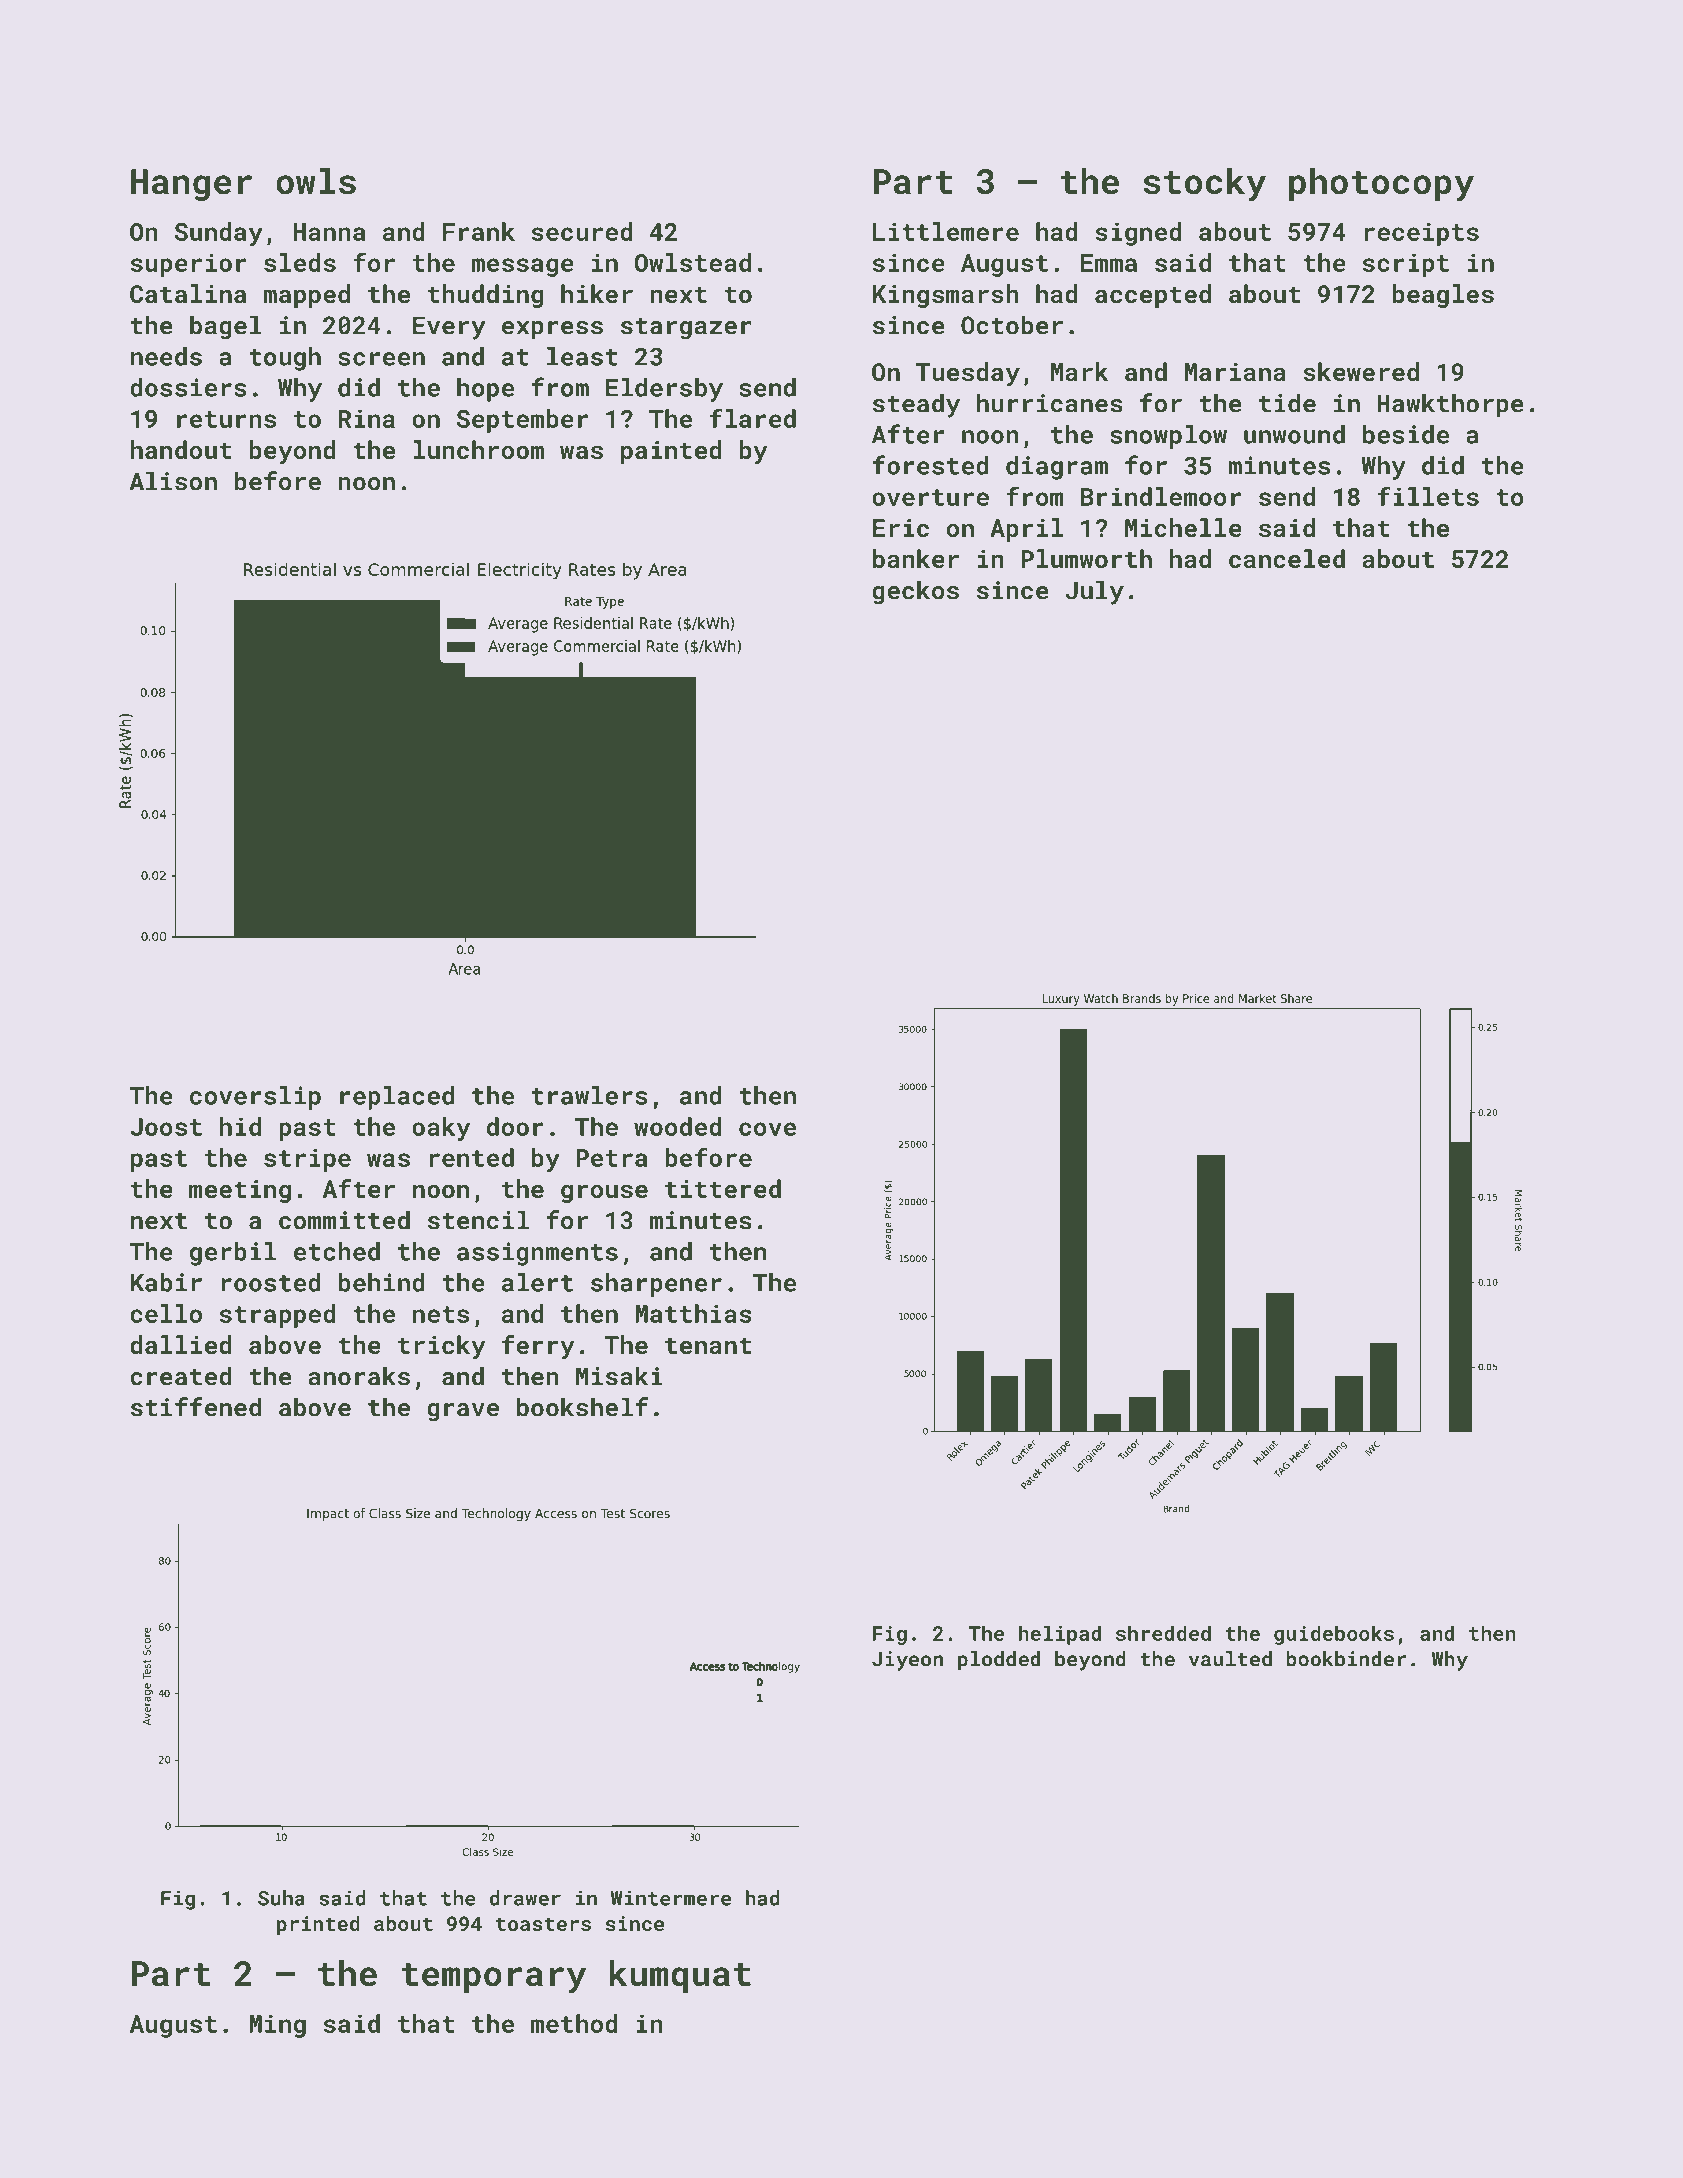 This screenshot has height=2178, width=1683. Describe the element at coordinates (1428, 496) in the screenshot. I see `fillets` at that location.
